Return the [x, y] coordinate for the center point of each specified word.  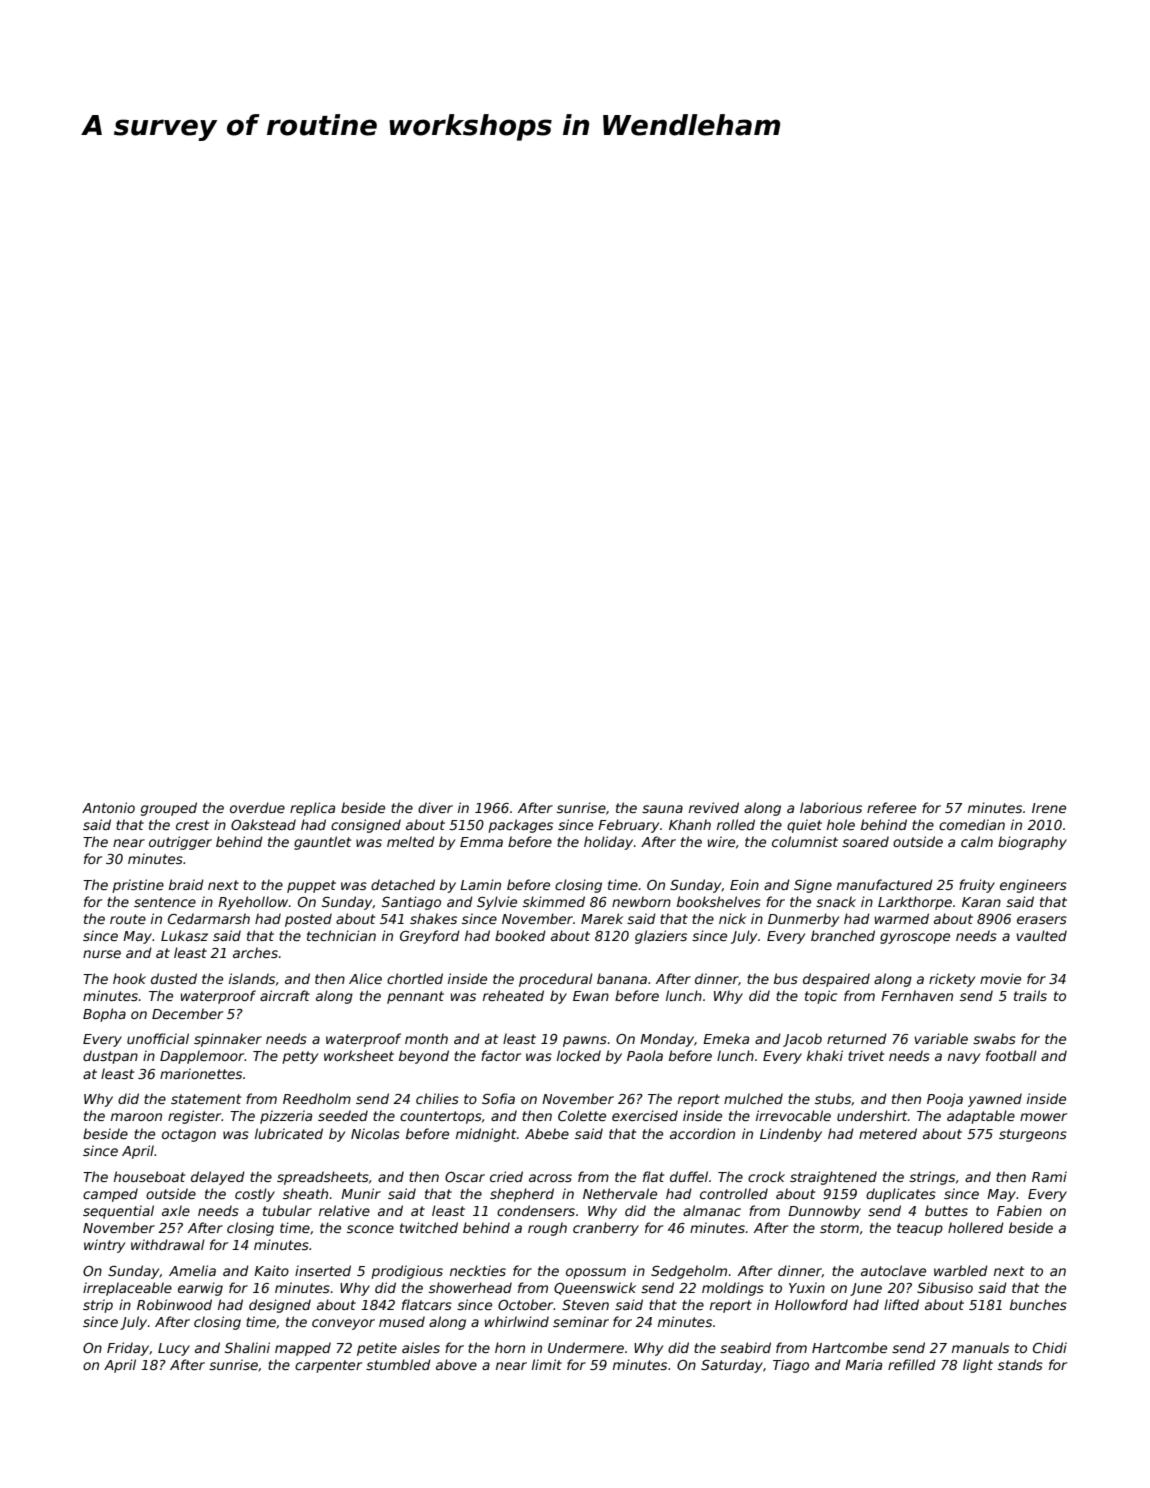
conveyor [343, 1324]
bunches [1038, 1304]
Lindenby [791, 1135]
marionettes [201, 1073]
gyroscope [915, 938]
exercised [645, 1115]
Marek [602, 918]
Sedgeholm [689, 1272]
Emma [481, 842]
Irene [1049, 808]
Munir [361, 1193]
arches [255, 952]
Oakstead [263, 824]
